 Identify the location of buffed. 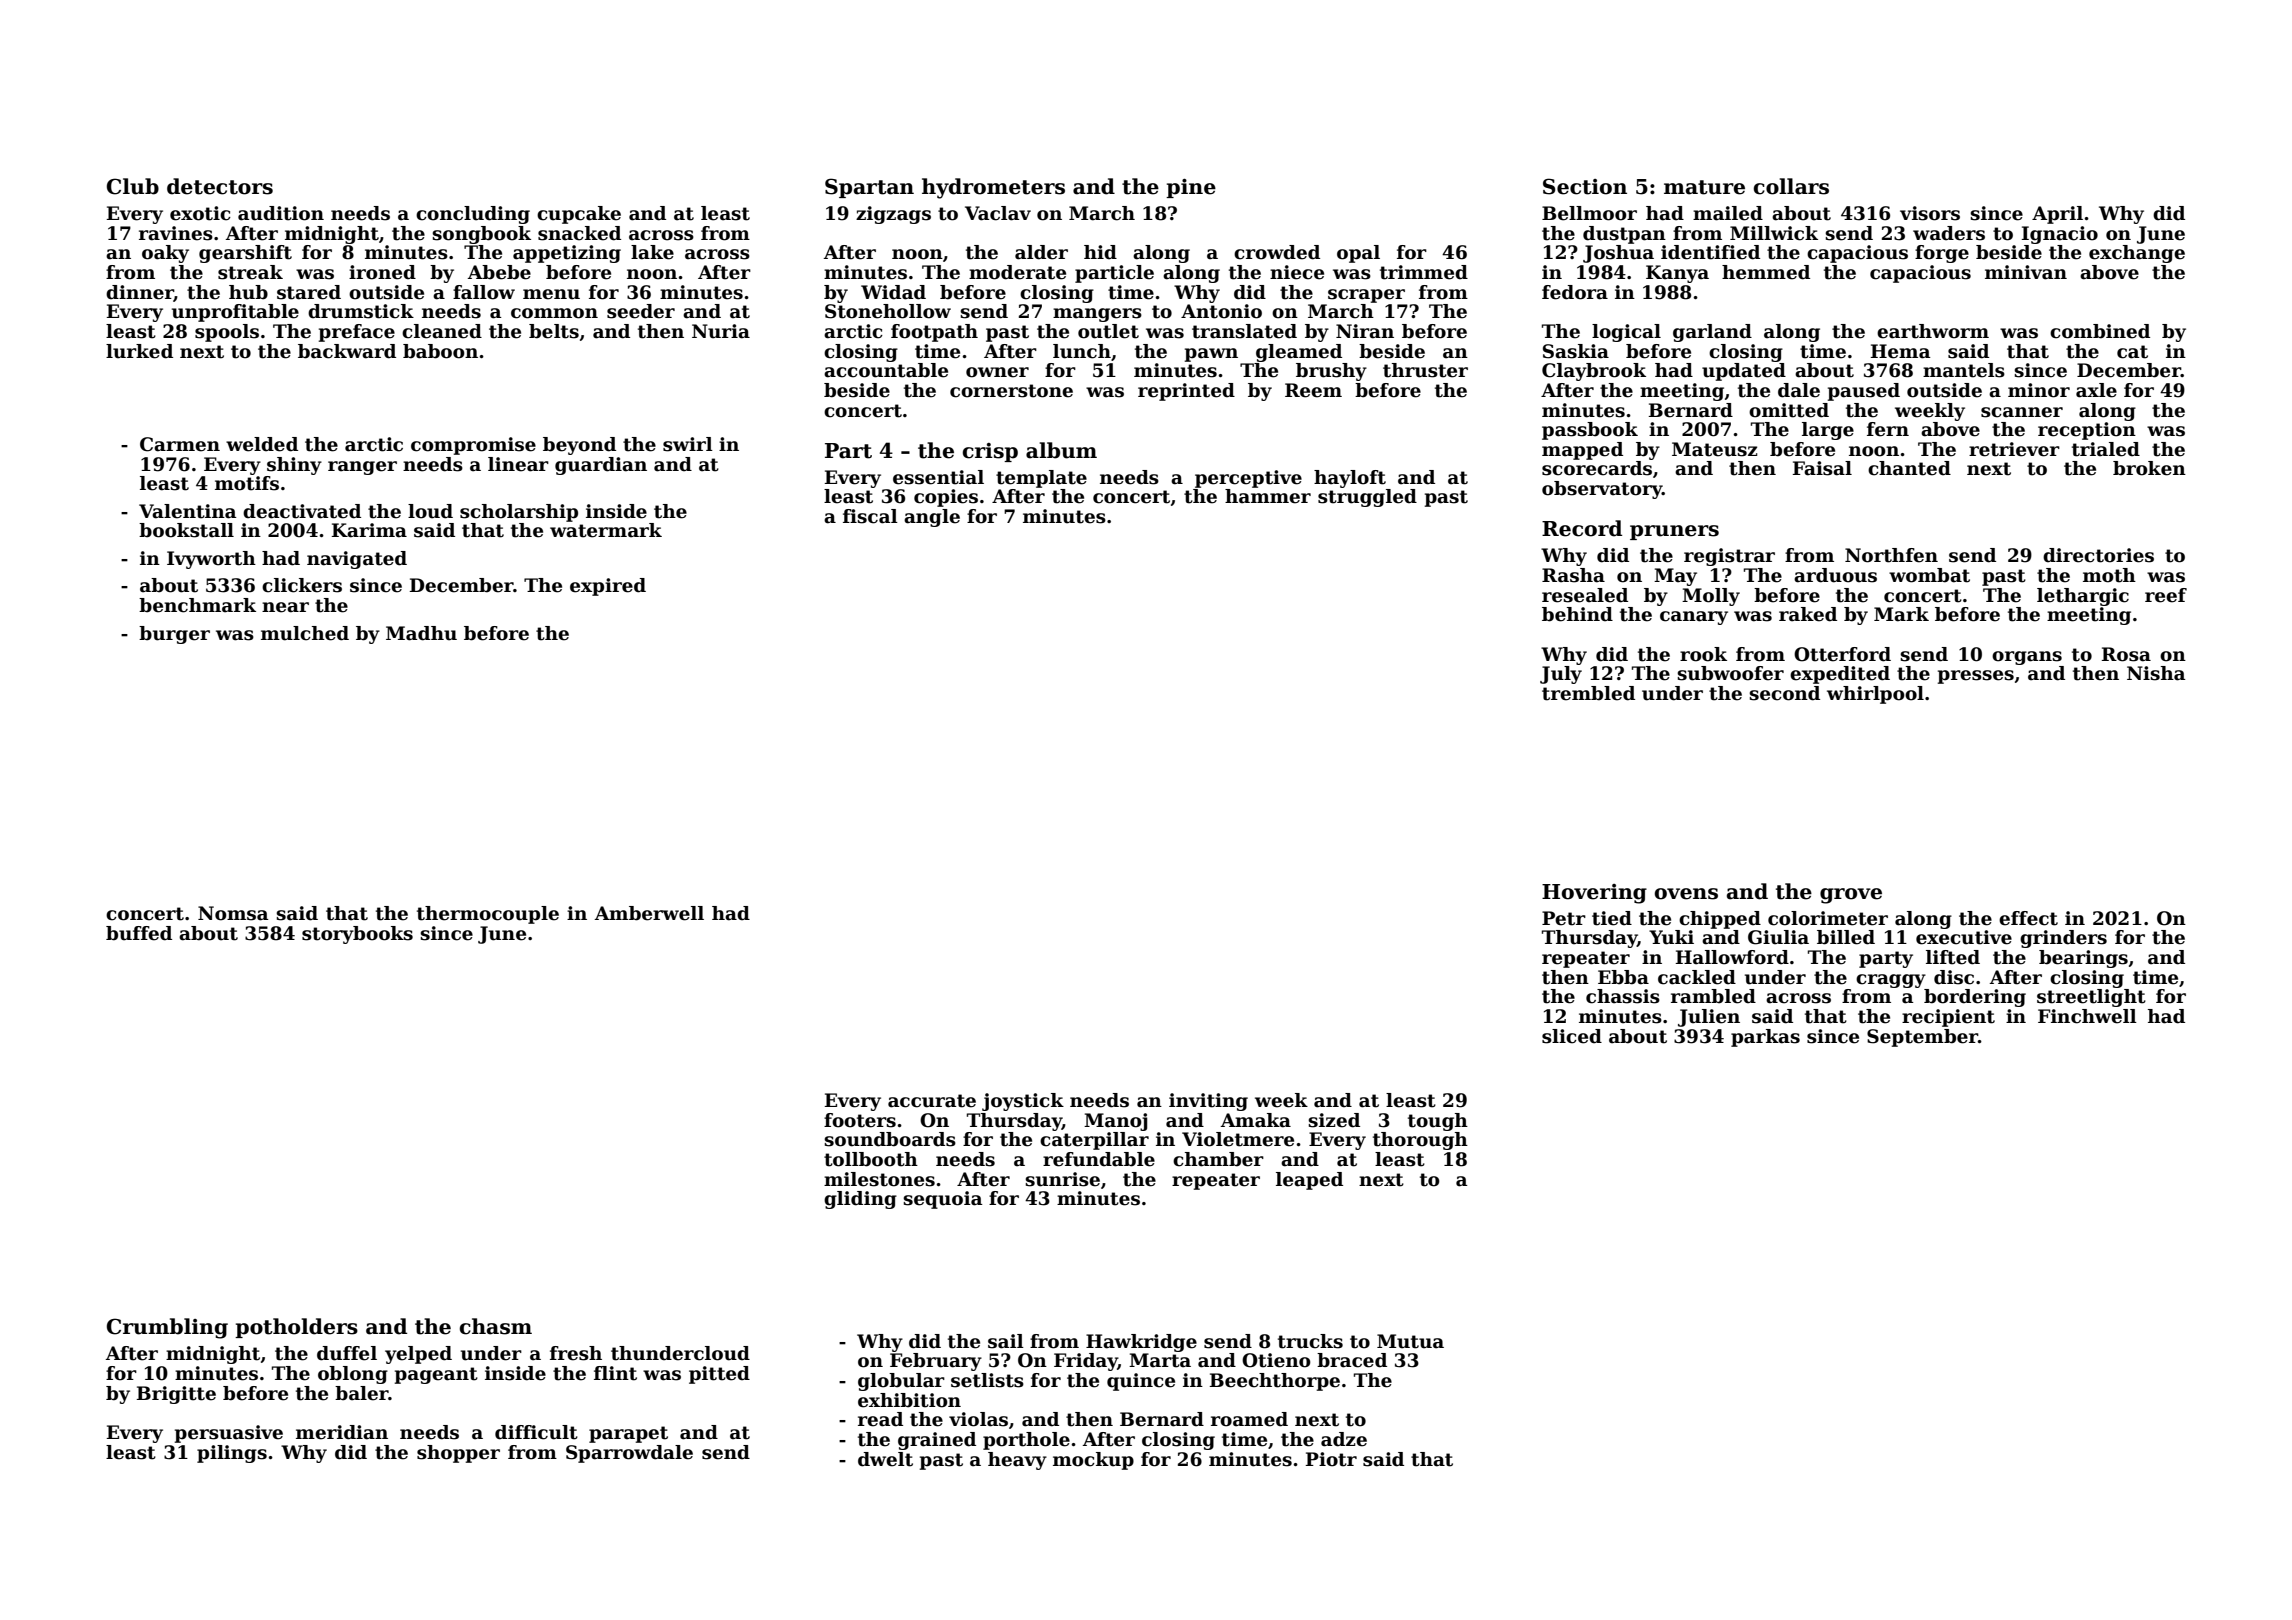
(139, 933).
